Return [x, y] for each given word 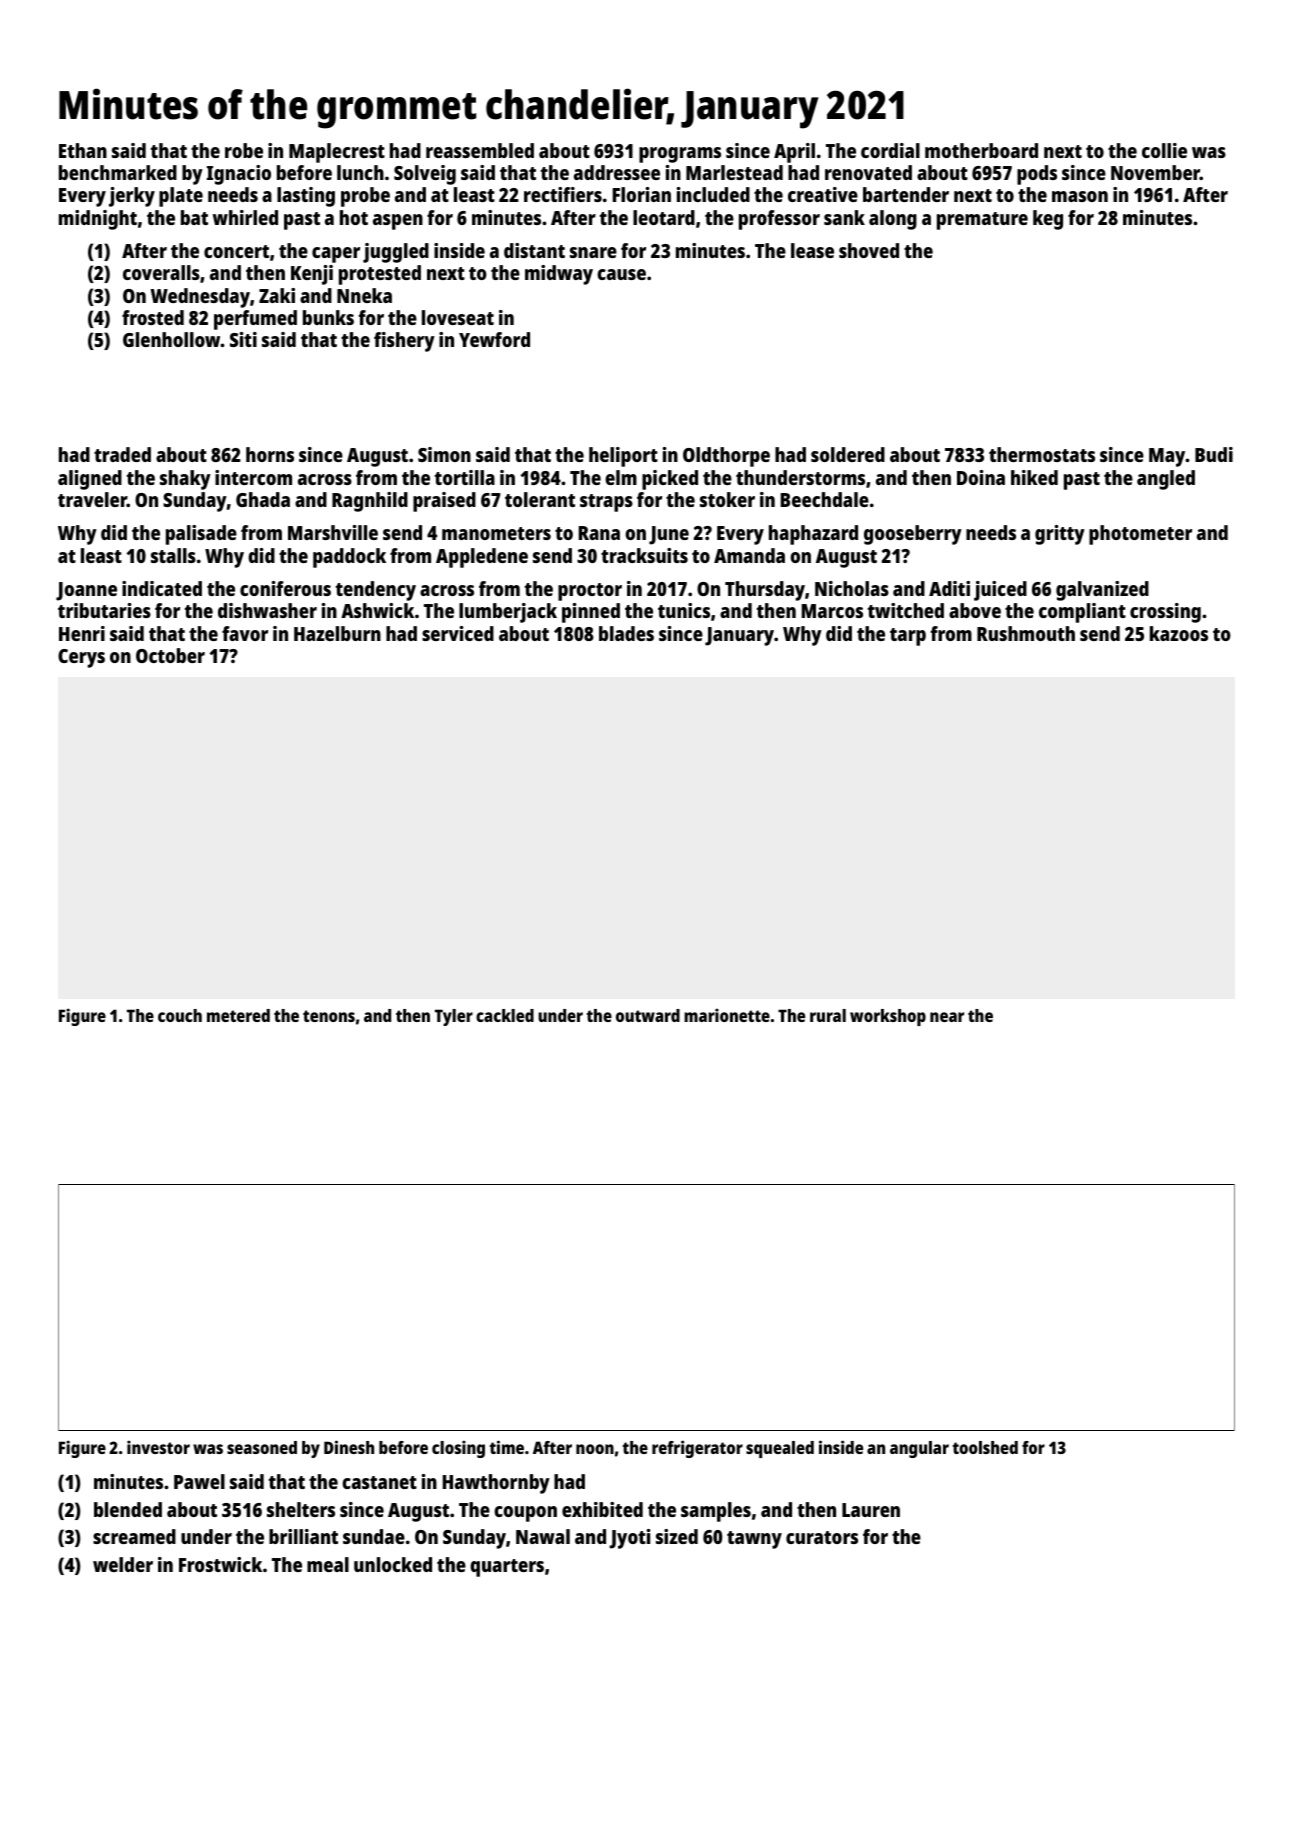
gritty [1060, 535]
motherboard [981, 150]
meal [328, 1564]
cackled [505, 1015]
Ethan [83, 150]
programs [680, 155]
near [947, 1017]
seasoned [262, 1447]
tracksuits [644, 555]
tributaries [104, 610]
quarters [507, 1568]
